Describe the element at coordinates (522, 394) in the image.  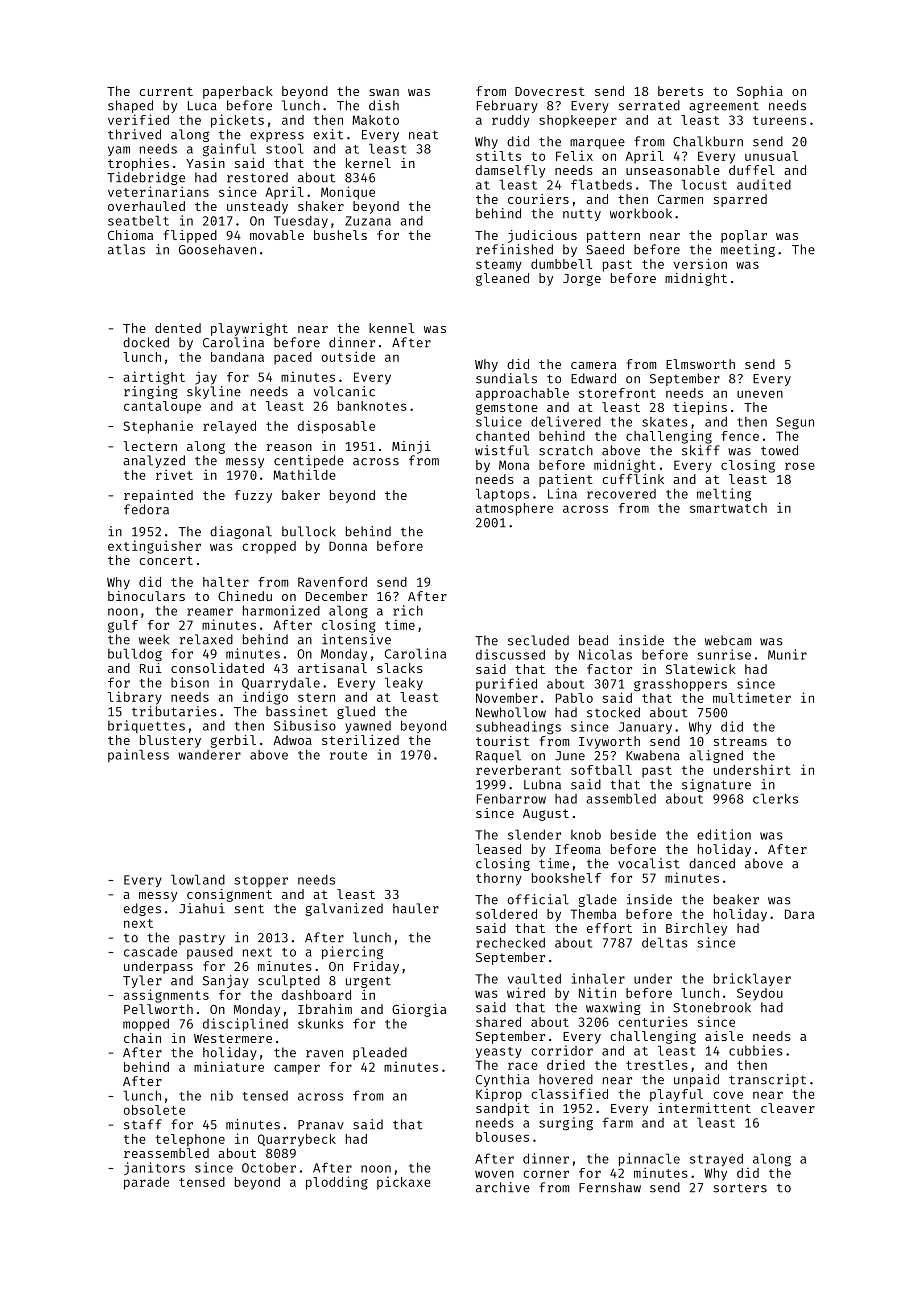
I see `approachable` at that location.
